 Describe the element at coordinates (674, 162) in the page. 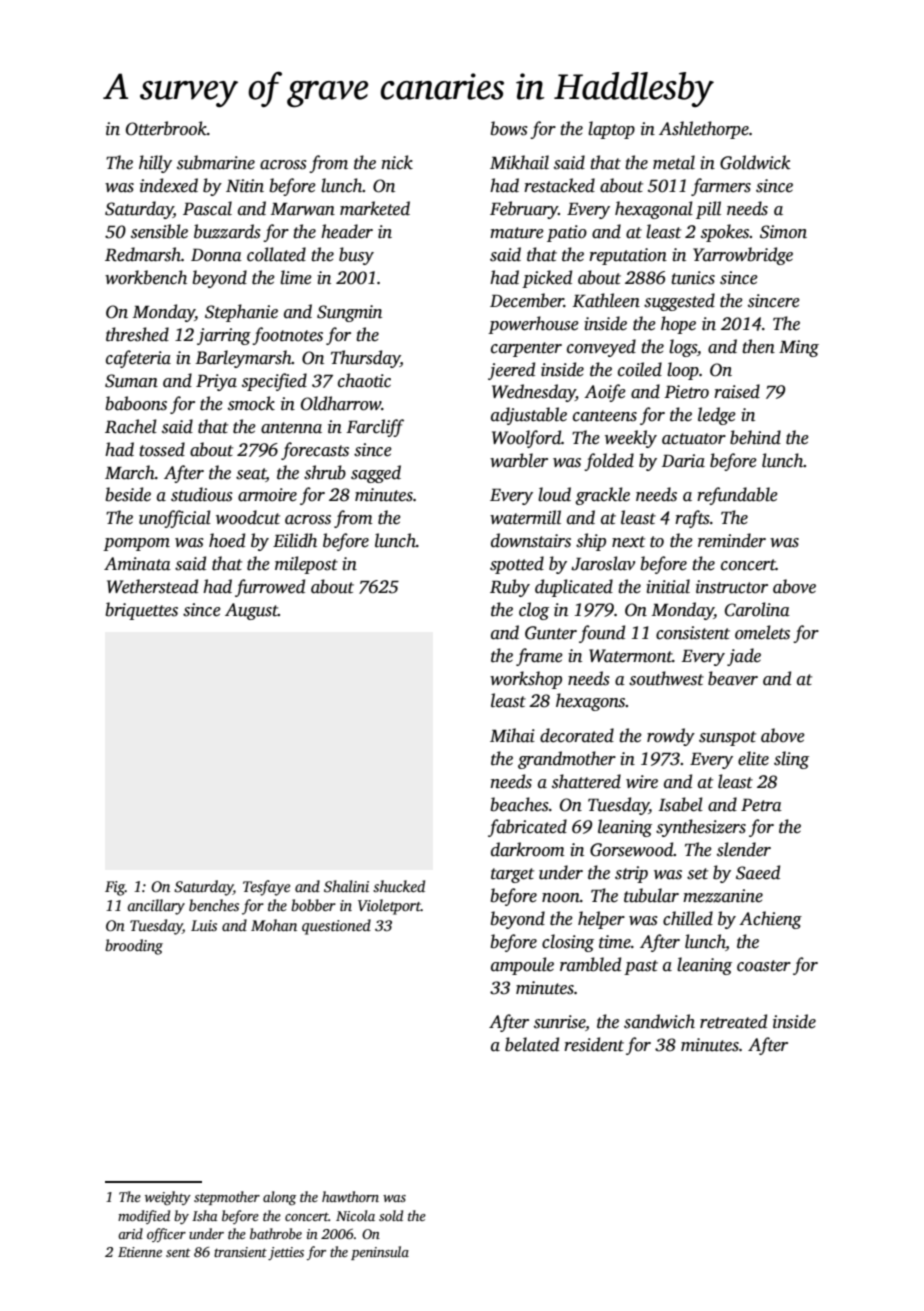

I see `metal` at that location.
